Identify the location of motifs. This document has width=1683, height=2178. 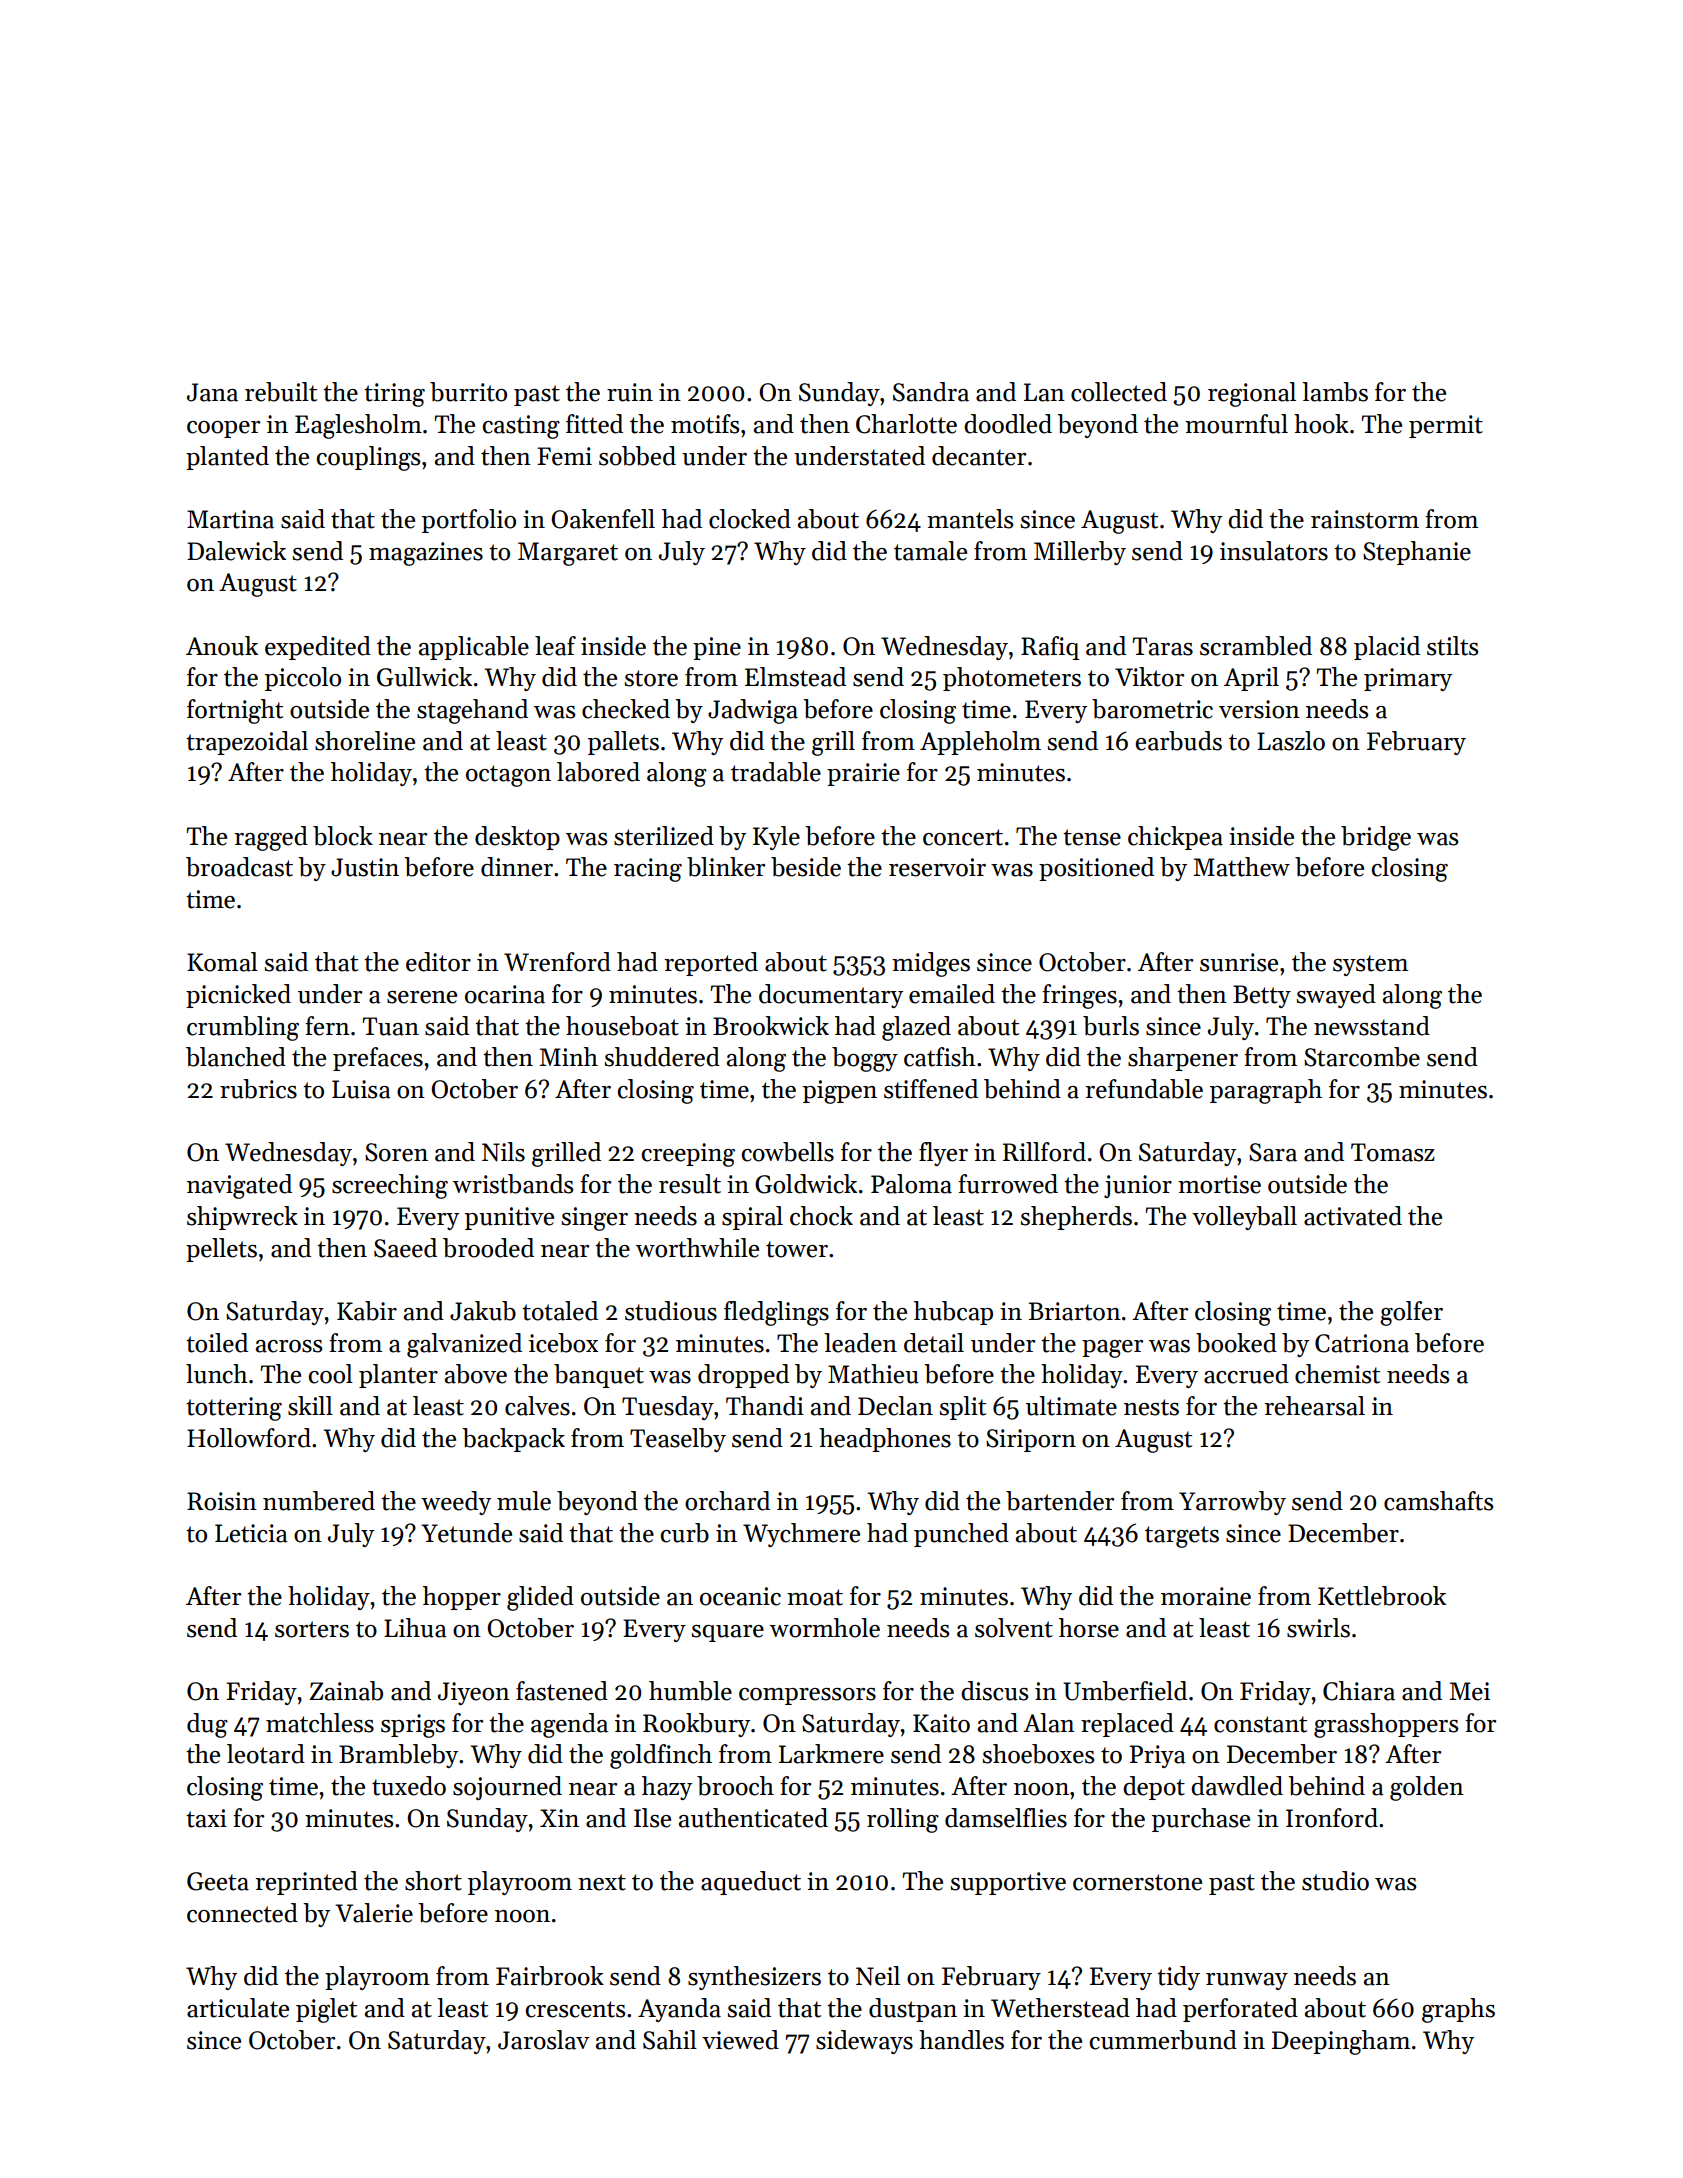
(705, 424).
